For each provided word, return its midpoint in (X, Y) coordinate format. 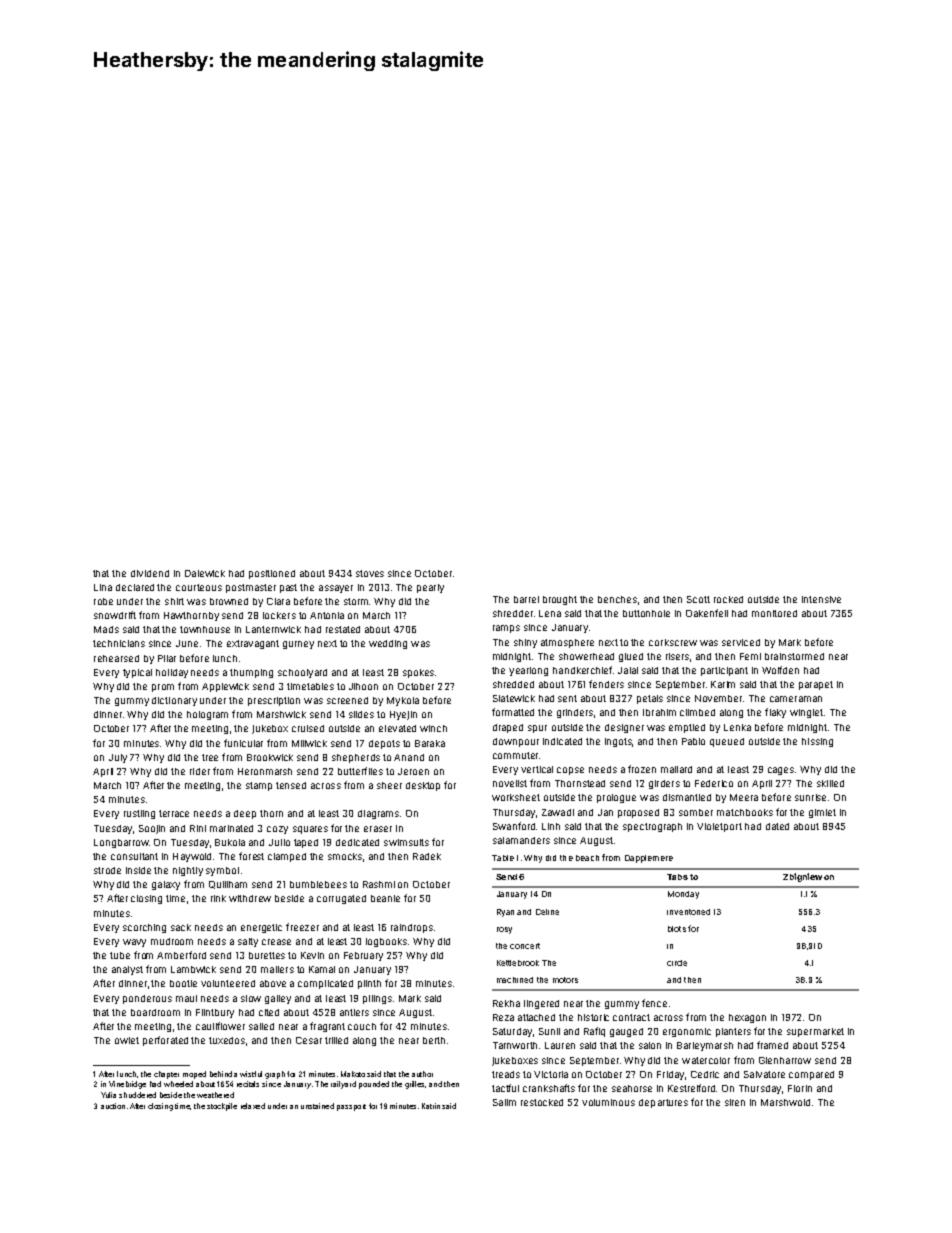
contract (631, 1017)
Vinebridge (127, 1085)
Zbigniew (802, 877)
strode (107, 870)
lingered (541, 1004)
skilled (830, 783)
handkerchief (582, 670)
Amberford (181, 955)
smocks (346, 857)
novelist (510, 783)
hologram (207, 715)
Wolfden (780, 670)
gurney (298, 645)
